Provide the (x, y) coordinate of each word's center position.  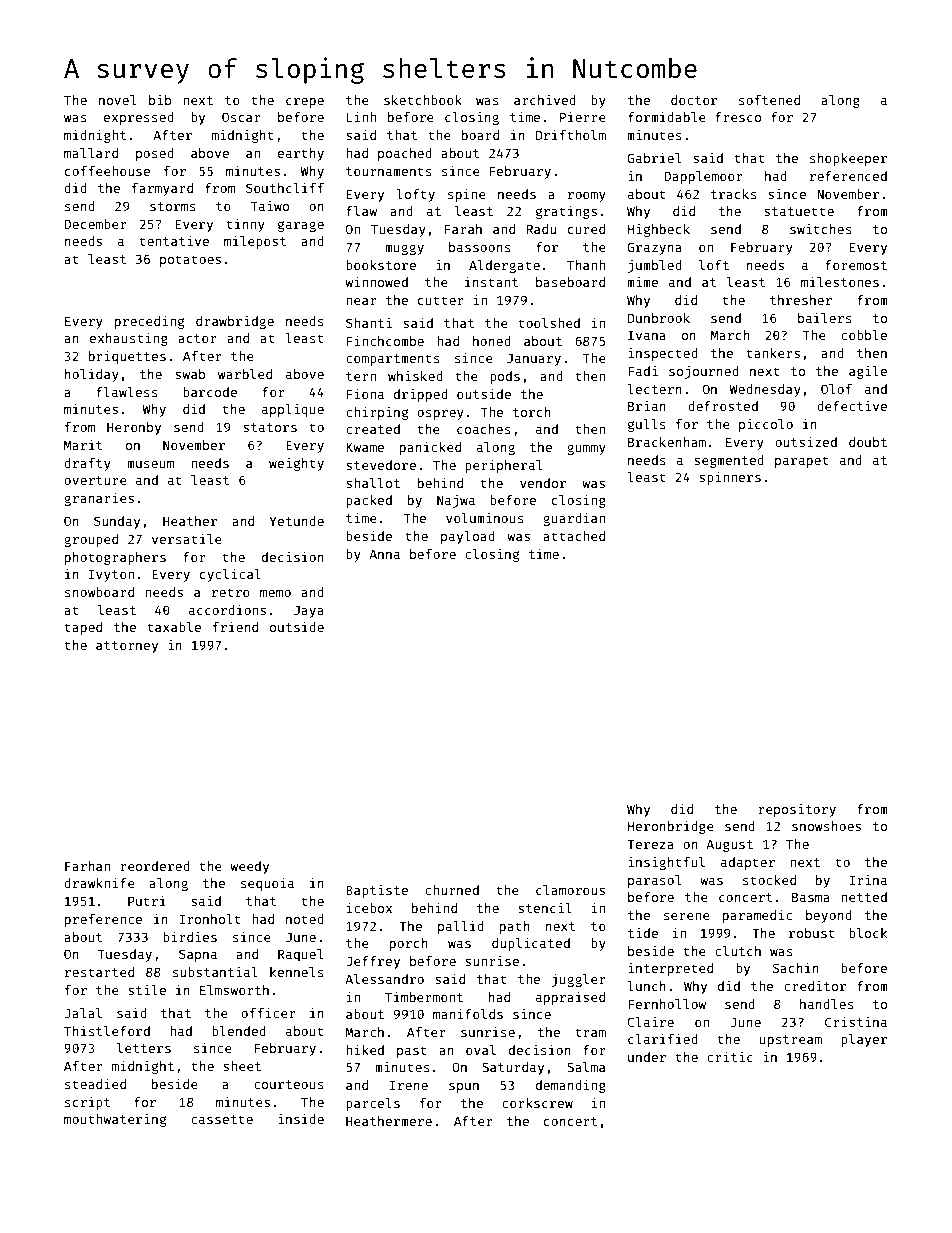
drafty (87, 464)
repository (797, 810)
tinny (245, 225)
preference (103, 920)
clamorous (570, 890)
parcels (373, 1104)
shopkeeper (848, 159)
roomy (587, 197)
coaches (484, 429)
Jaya (309, 611)
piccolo (766, 425)
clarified (663, 1038)
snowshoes (826, 826)
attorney (127, 647)
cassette (222, 1119)
